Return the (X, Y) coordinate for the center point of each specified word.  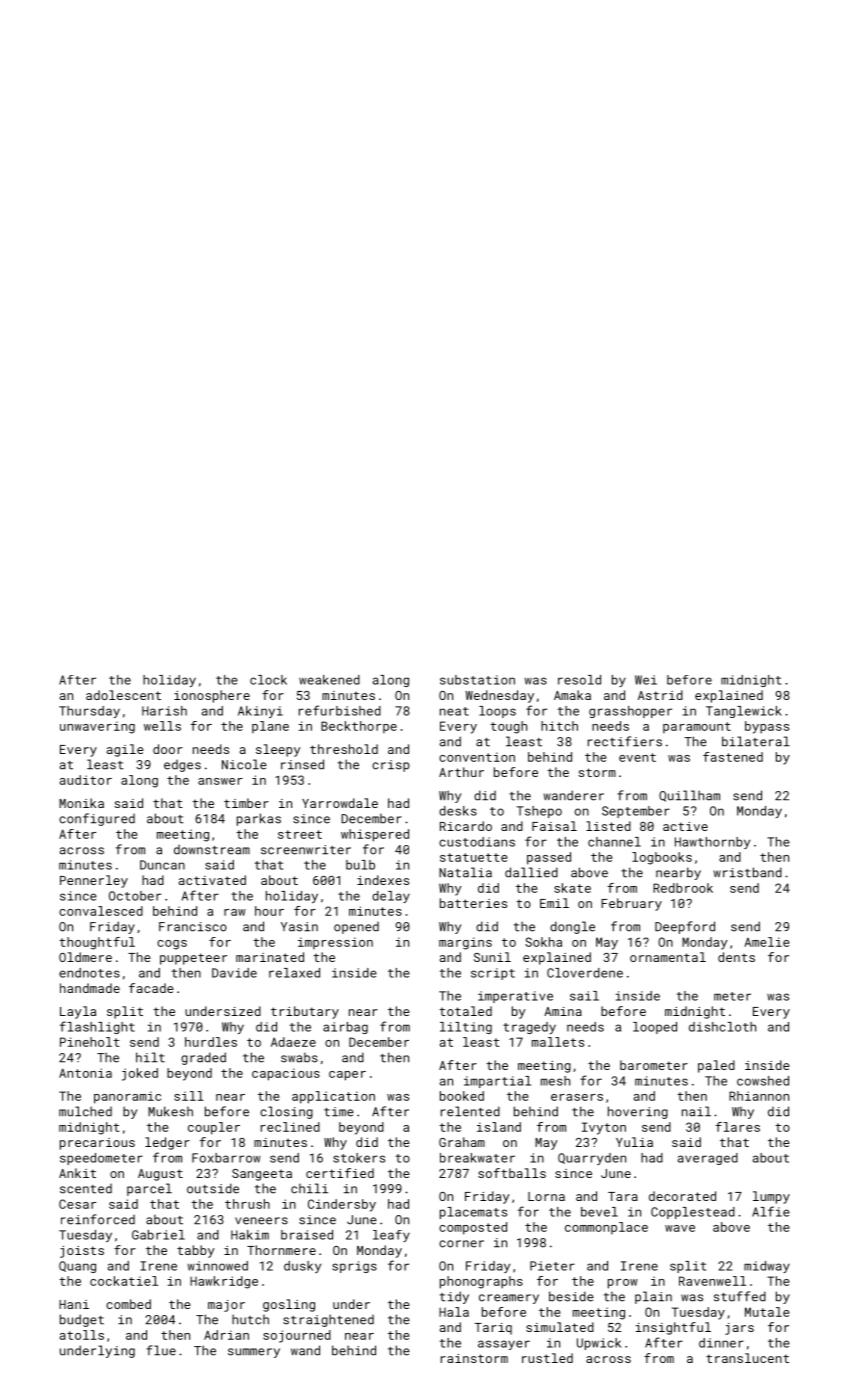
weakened (329, 680)
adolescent (123, 695)
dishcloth (722, 1027)
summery (254, 1353)
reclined (290, 1127)
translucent (747, 1358)
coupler (214, 1128)
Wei (646, 680)
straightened (328, 1320)
